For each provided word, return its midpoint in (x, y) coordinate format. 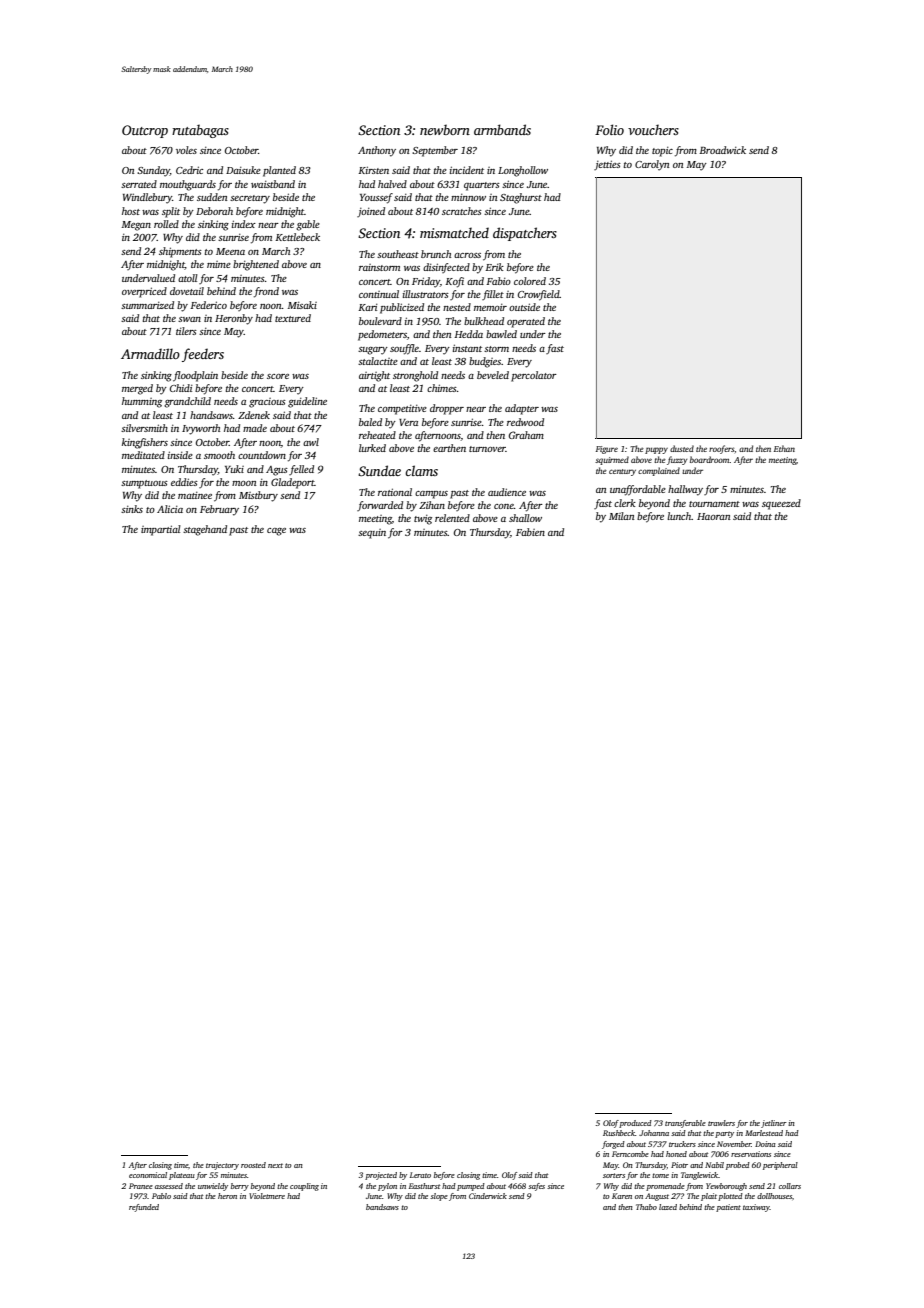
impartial (161, 530)
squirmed (612, 460)
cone (504, 506)
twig (423, 520)
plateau (182, 1176)
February (219, 510)
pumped (471, 1187)
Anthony (377, 151)
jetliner (774, 1124)
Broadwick (722, 150)
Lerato (420, 1175)
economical (148, 1175)
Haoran (713, 516)
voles (186, 150)
